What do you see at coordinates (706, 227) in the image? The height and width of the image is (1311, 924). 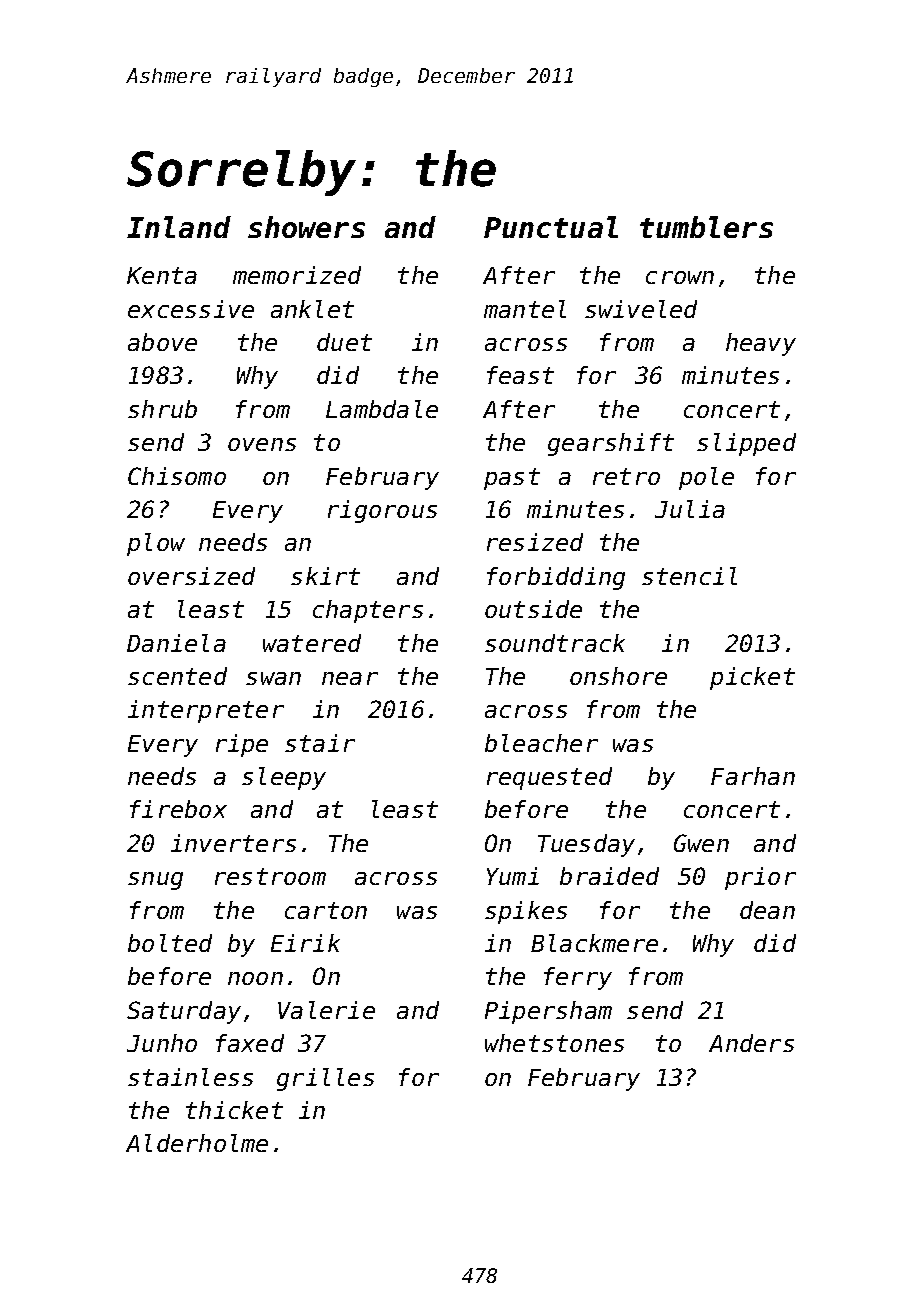 I see `tumblers` at bounding box center [706, 227].
